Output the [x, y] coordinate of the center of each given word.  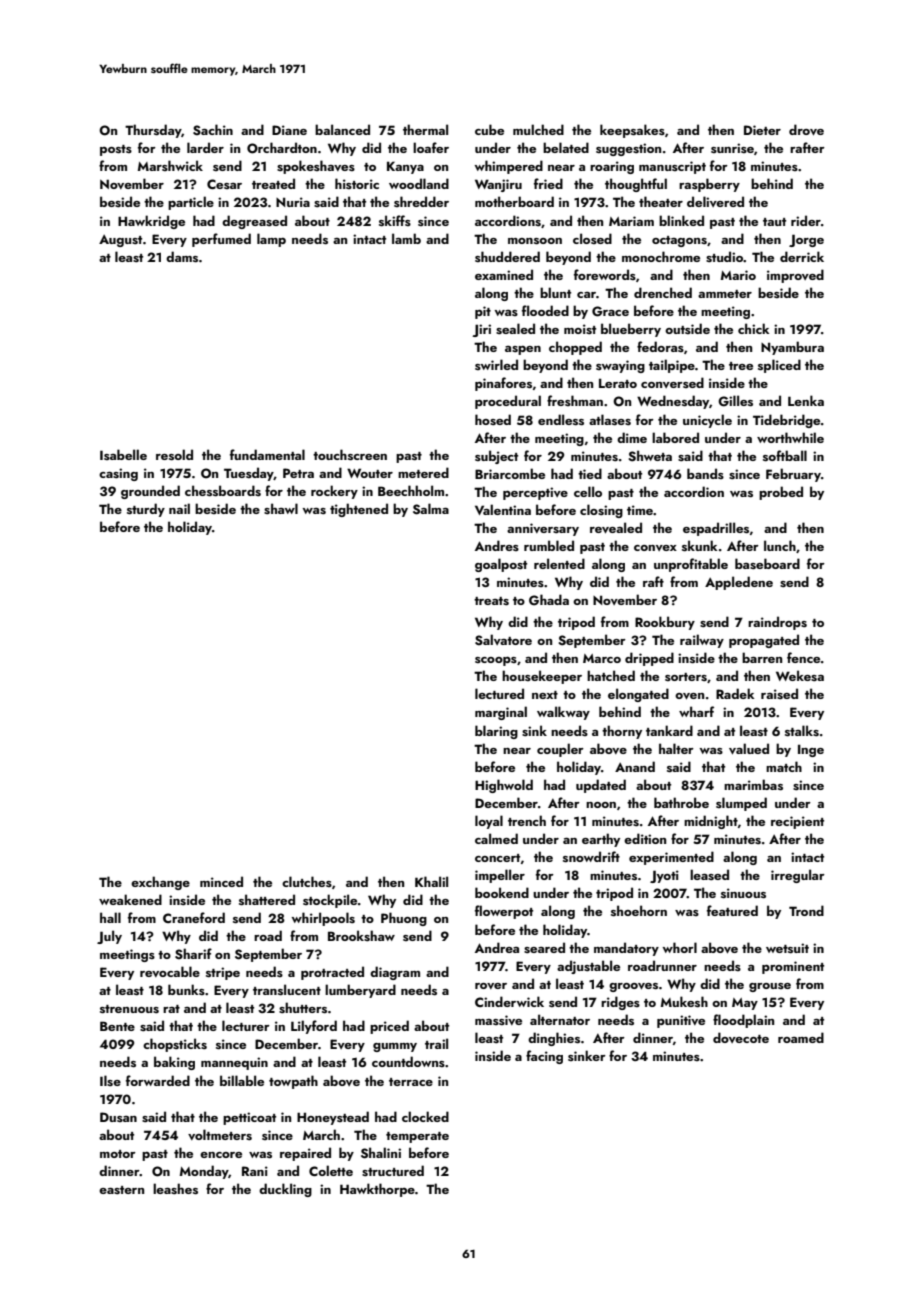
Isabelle [123, 454]
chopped [575, 348]
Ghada [549, 600]
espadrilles [716, 529]
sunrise [732, 148]
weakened [130, 899]
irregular [798, 876]
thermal [425, 129]
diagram [395, 973]
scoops [496, 661]
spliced [779, 366]
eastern [121, 1190]
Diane [289, 130]
